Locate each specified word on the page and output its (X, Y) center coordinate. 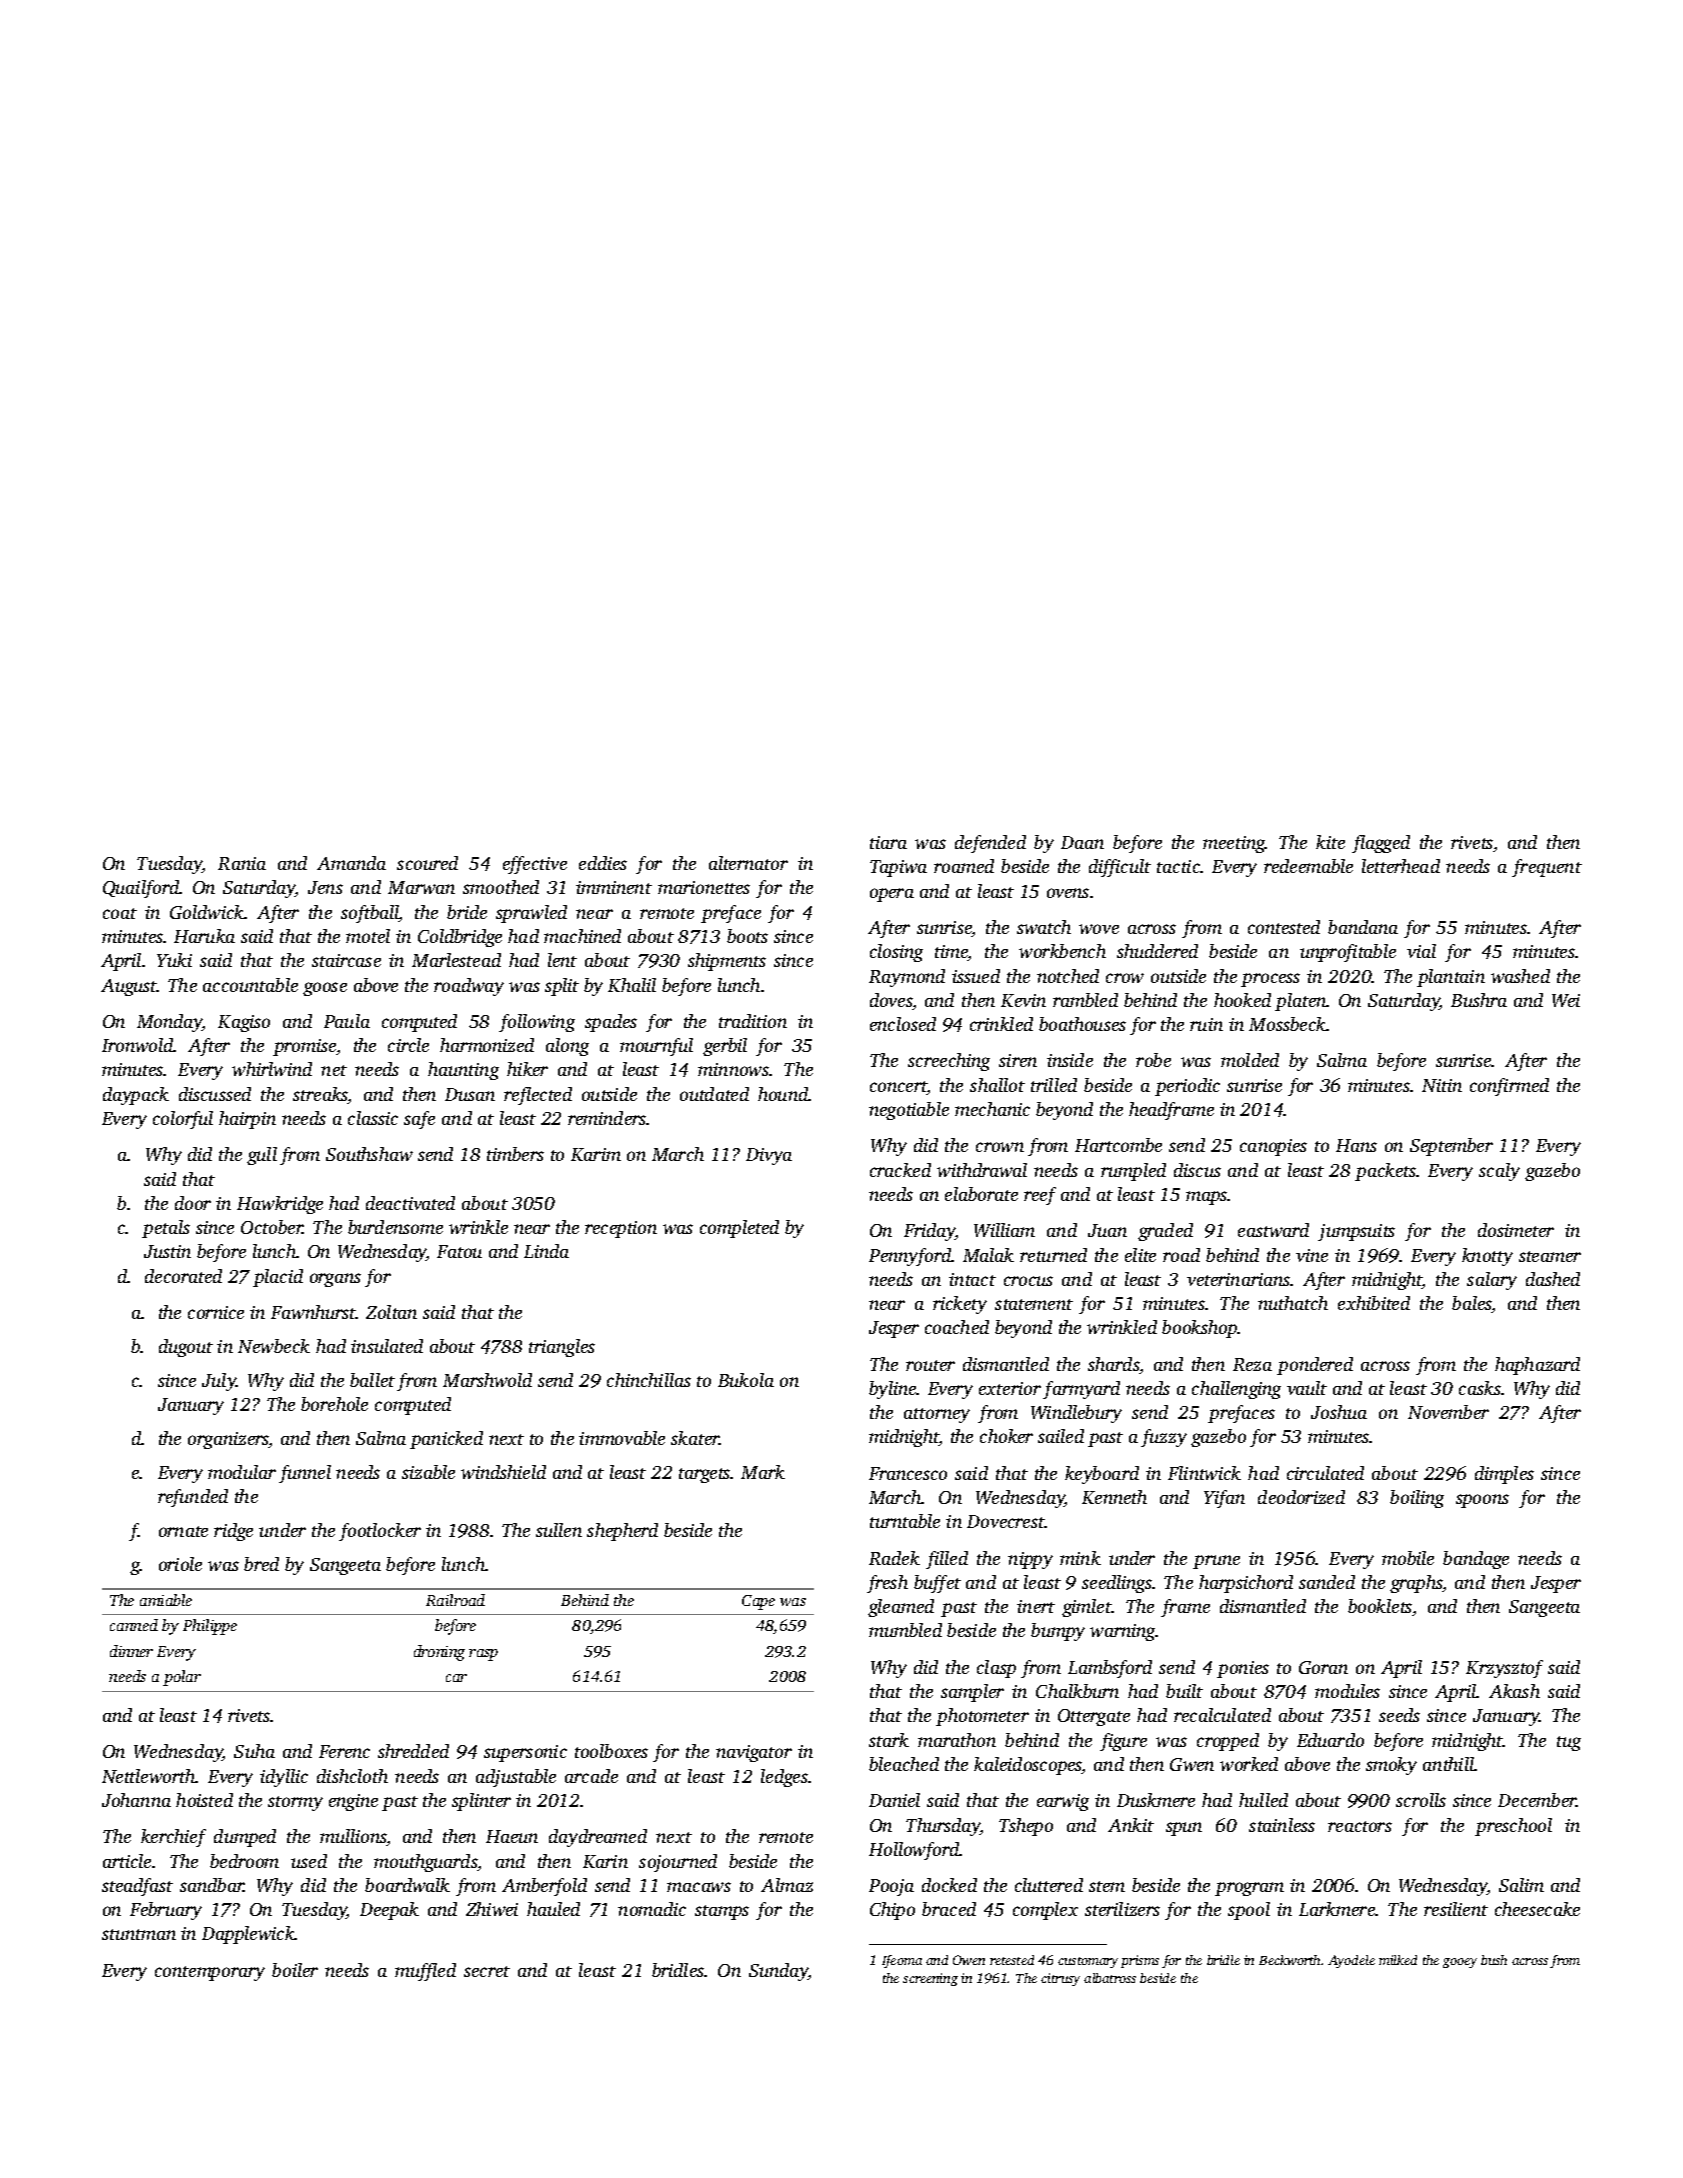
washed (1520, 976)
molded (1250, 1060)
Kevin (1023, 1000)
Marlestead (456, 960)
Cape (758, 1602)
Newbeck (274, 1346)
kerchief (173, 1838)
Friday (930, 1232)
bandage (1476, 1560)
